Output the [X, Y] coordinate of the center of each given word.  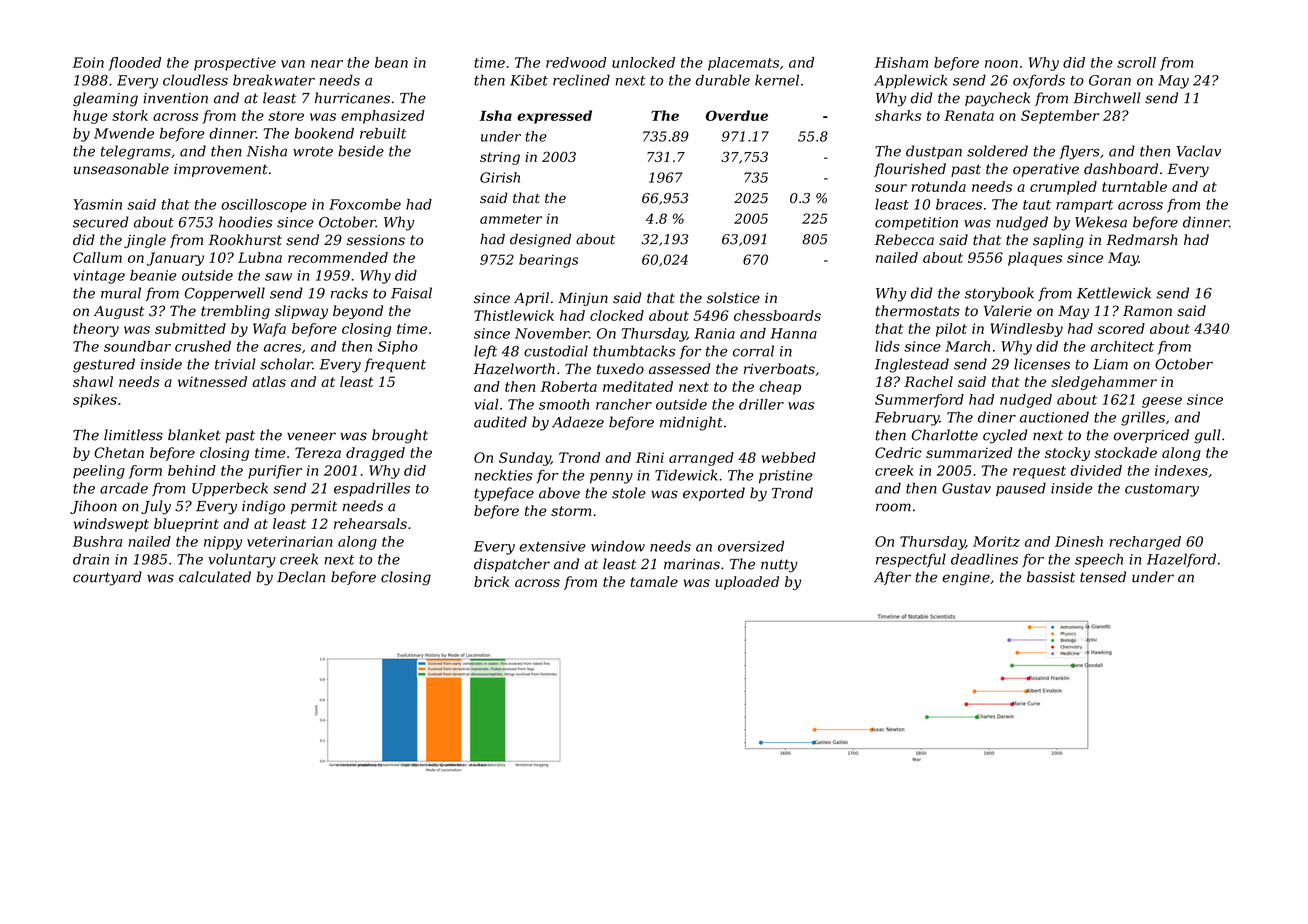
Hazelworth [514, 369]
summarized [969, 452]
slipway [301, 312]
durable [723, 80]
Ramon [1147, 311]
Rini [650, 457]
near [327, 64]
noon [1001, 64]
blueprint [186, 525]
